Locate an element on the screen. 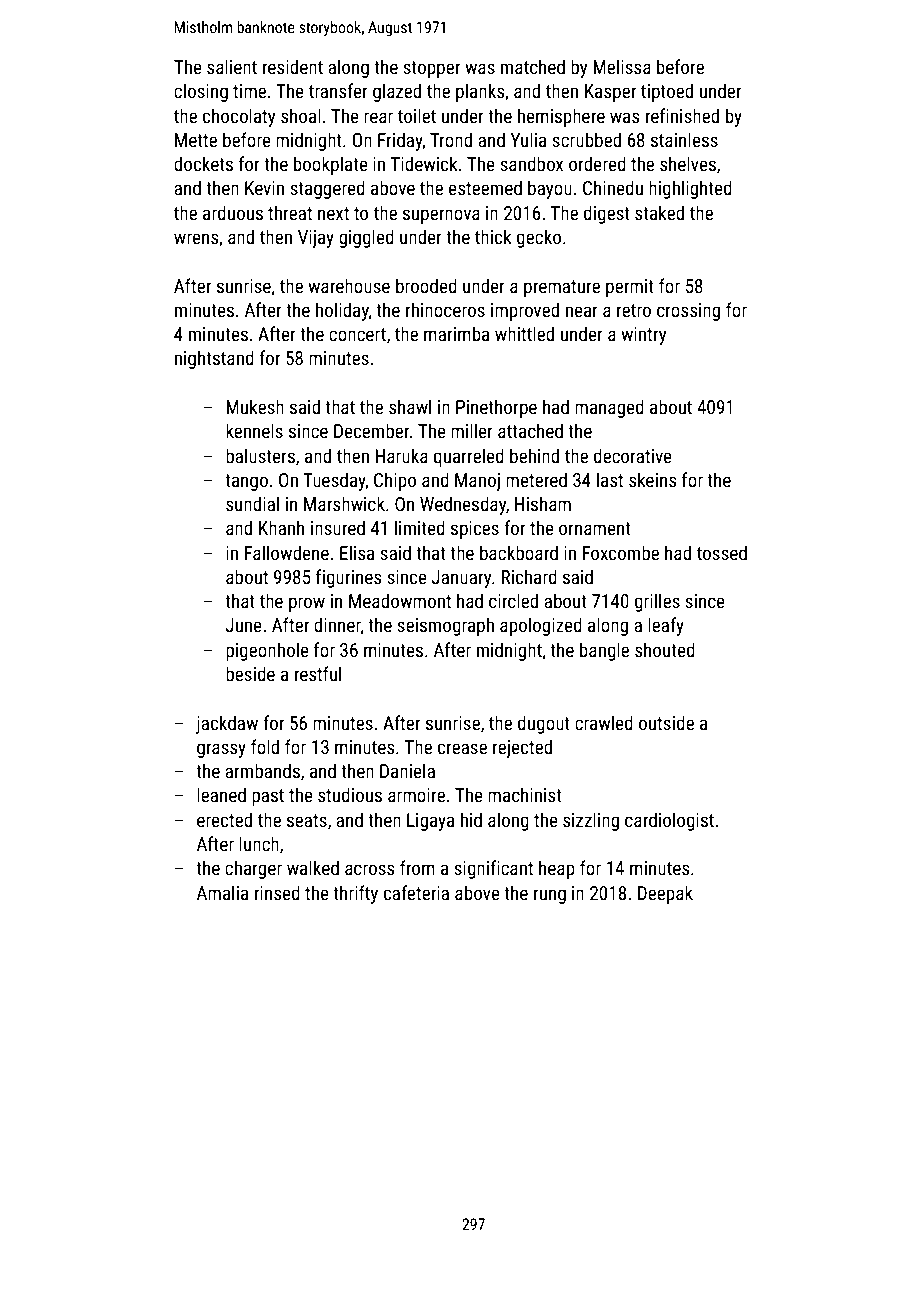 This screenshot has height=1311, width=924. resident is located at coordinates (293, 66).
